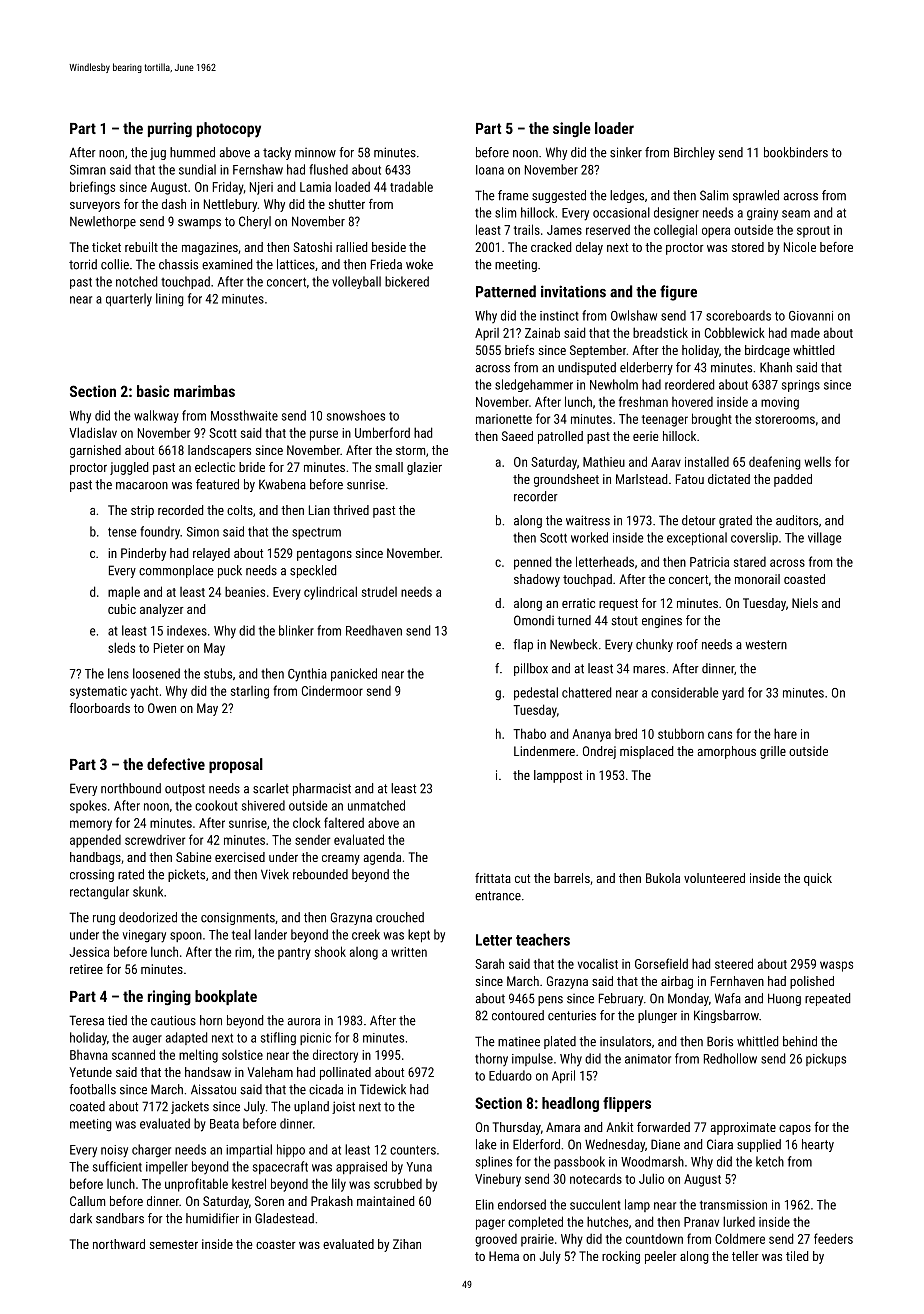 Image resolution: width=924 pixels, height=1314 pixels. I want to click on written, so click(409, 952).
